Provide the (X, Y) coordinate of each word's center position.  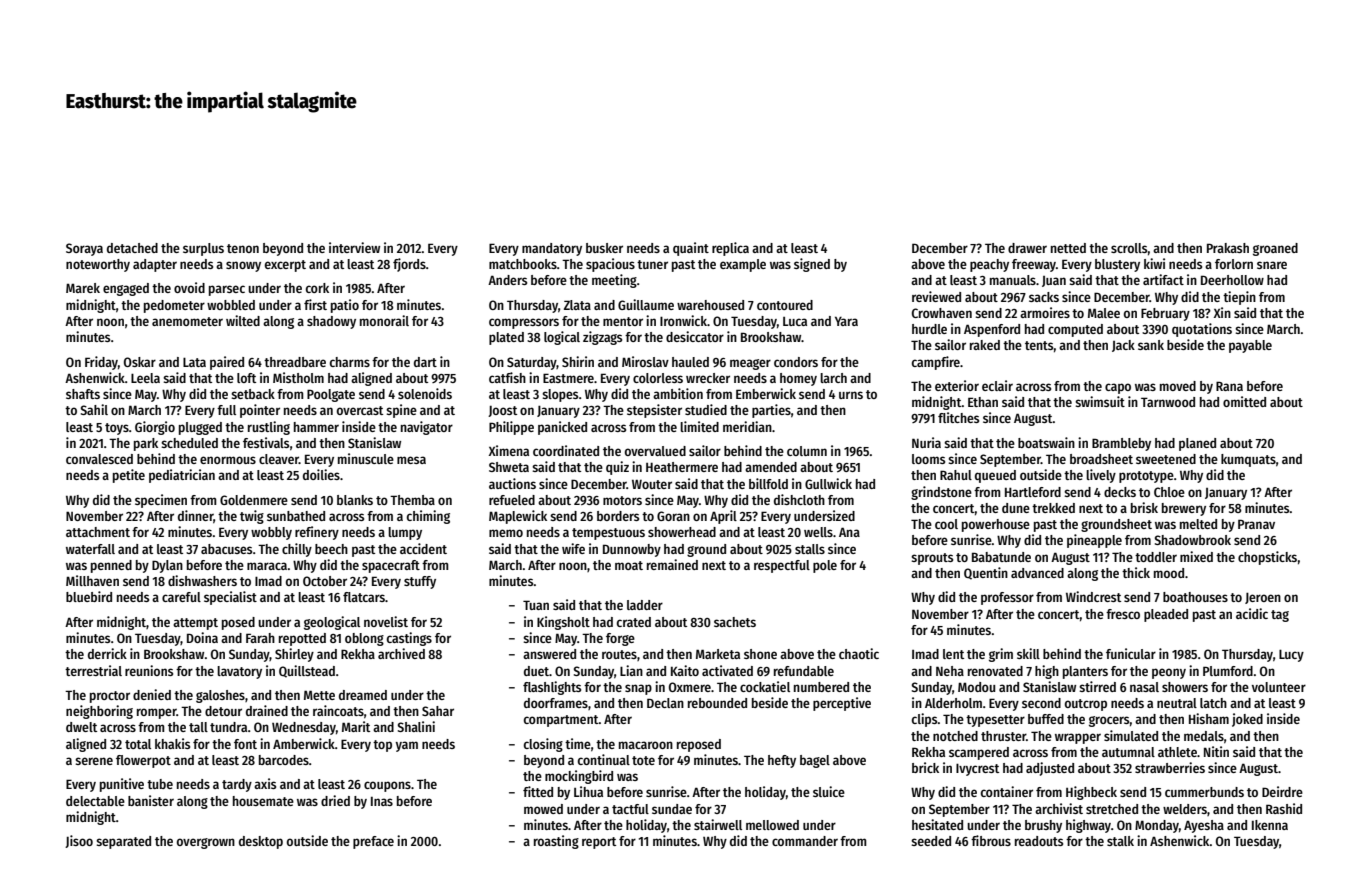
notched (955, 736)
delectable (95, 801)
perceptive (842, 704)
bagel (815, 761)
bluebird (89, 596)
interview (354, 247)
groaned (1275, 249)
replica (730, 249)
